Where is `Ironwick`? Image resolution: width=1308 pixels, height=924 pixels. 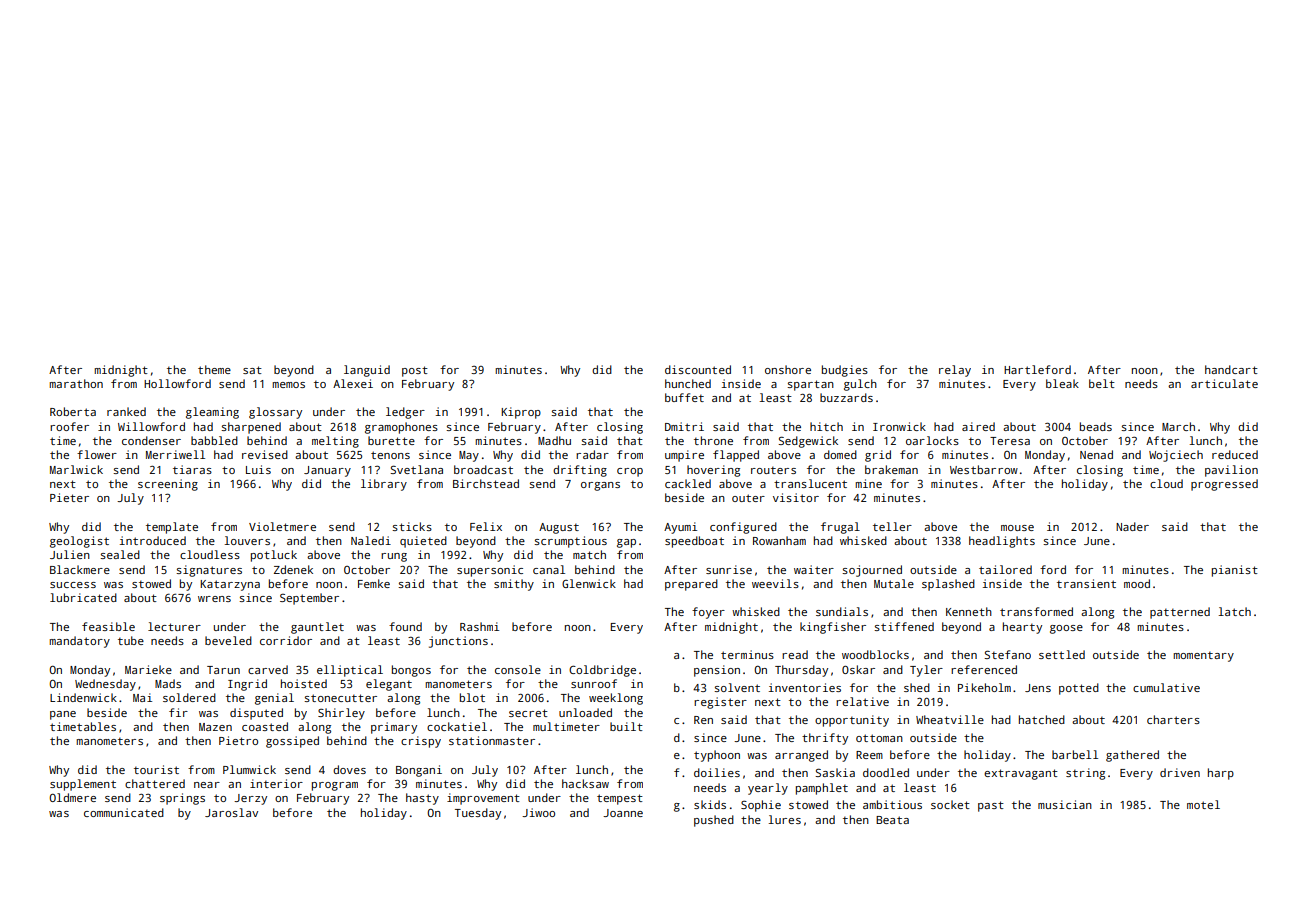
Ironwick is located at coordinates (899, 426).
